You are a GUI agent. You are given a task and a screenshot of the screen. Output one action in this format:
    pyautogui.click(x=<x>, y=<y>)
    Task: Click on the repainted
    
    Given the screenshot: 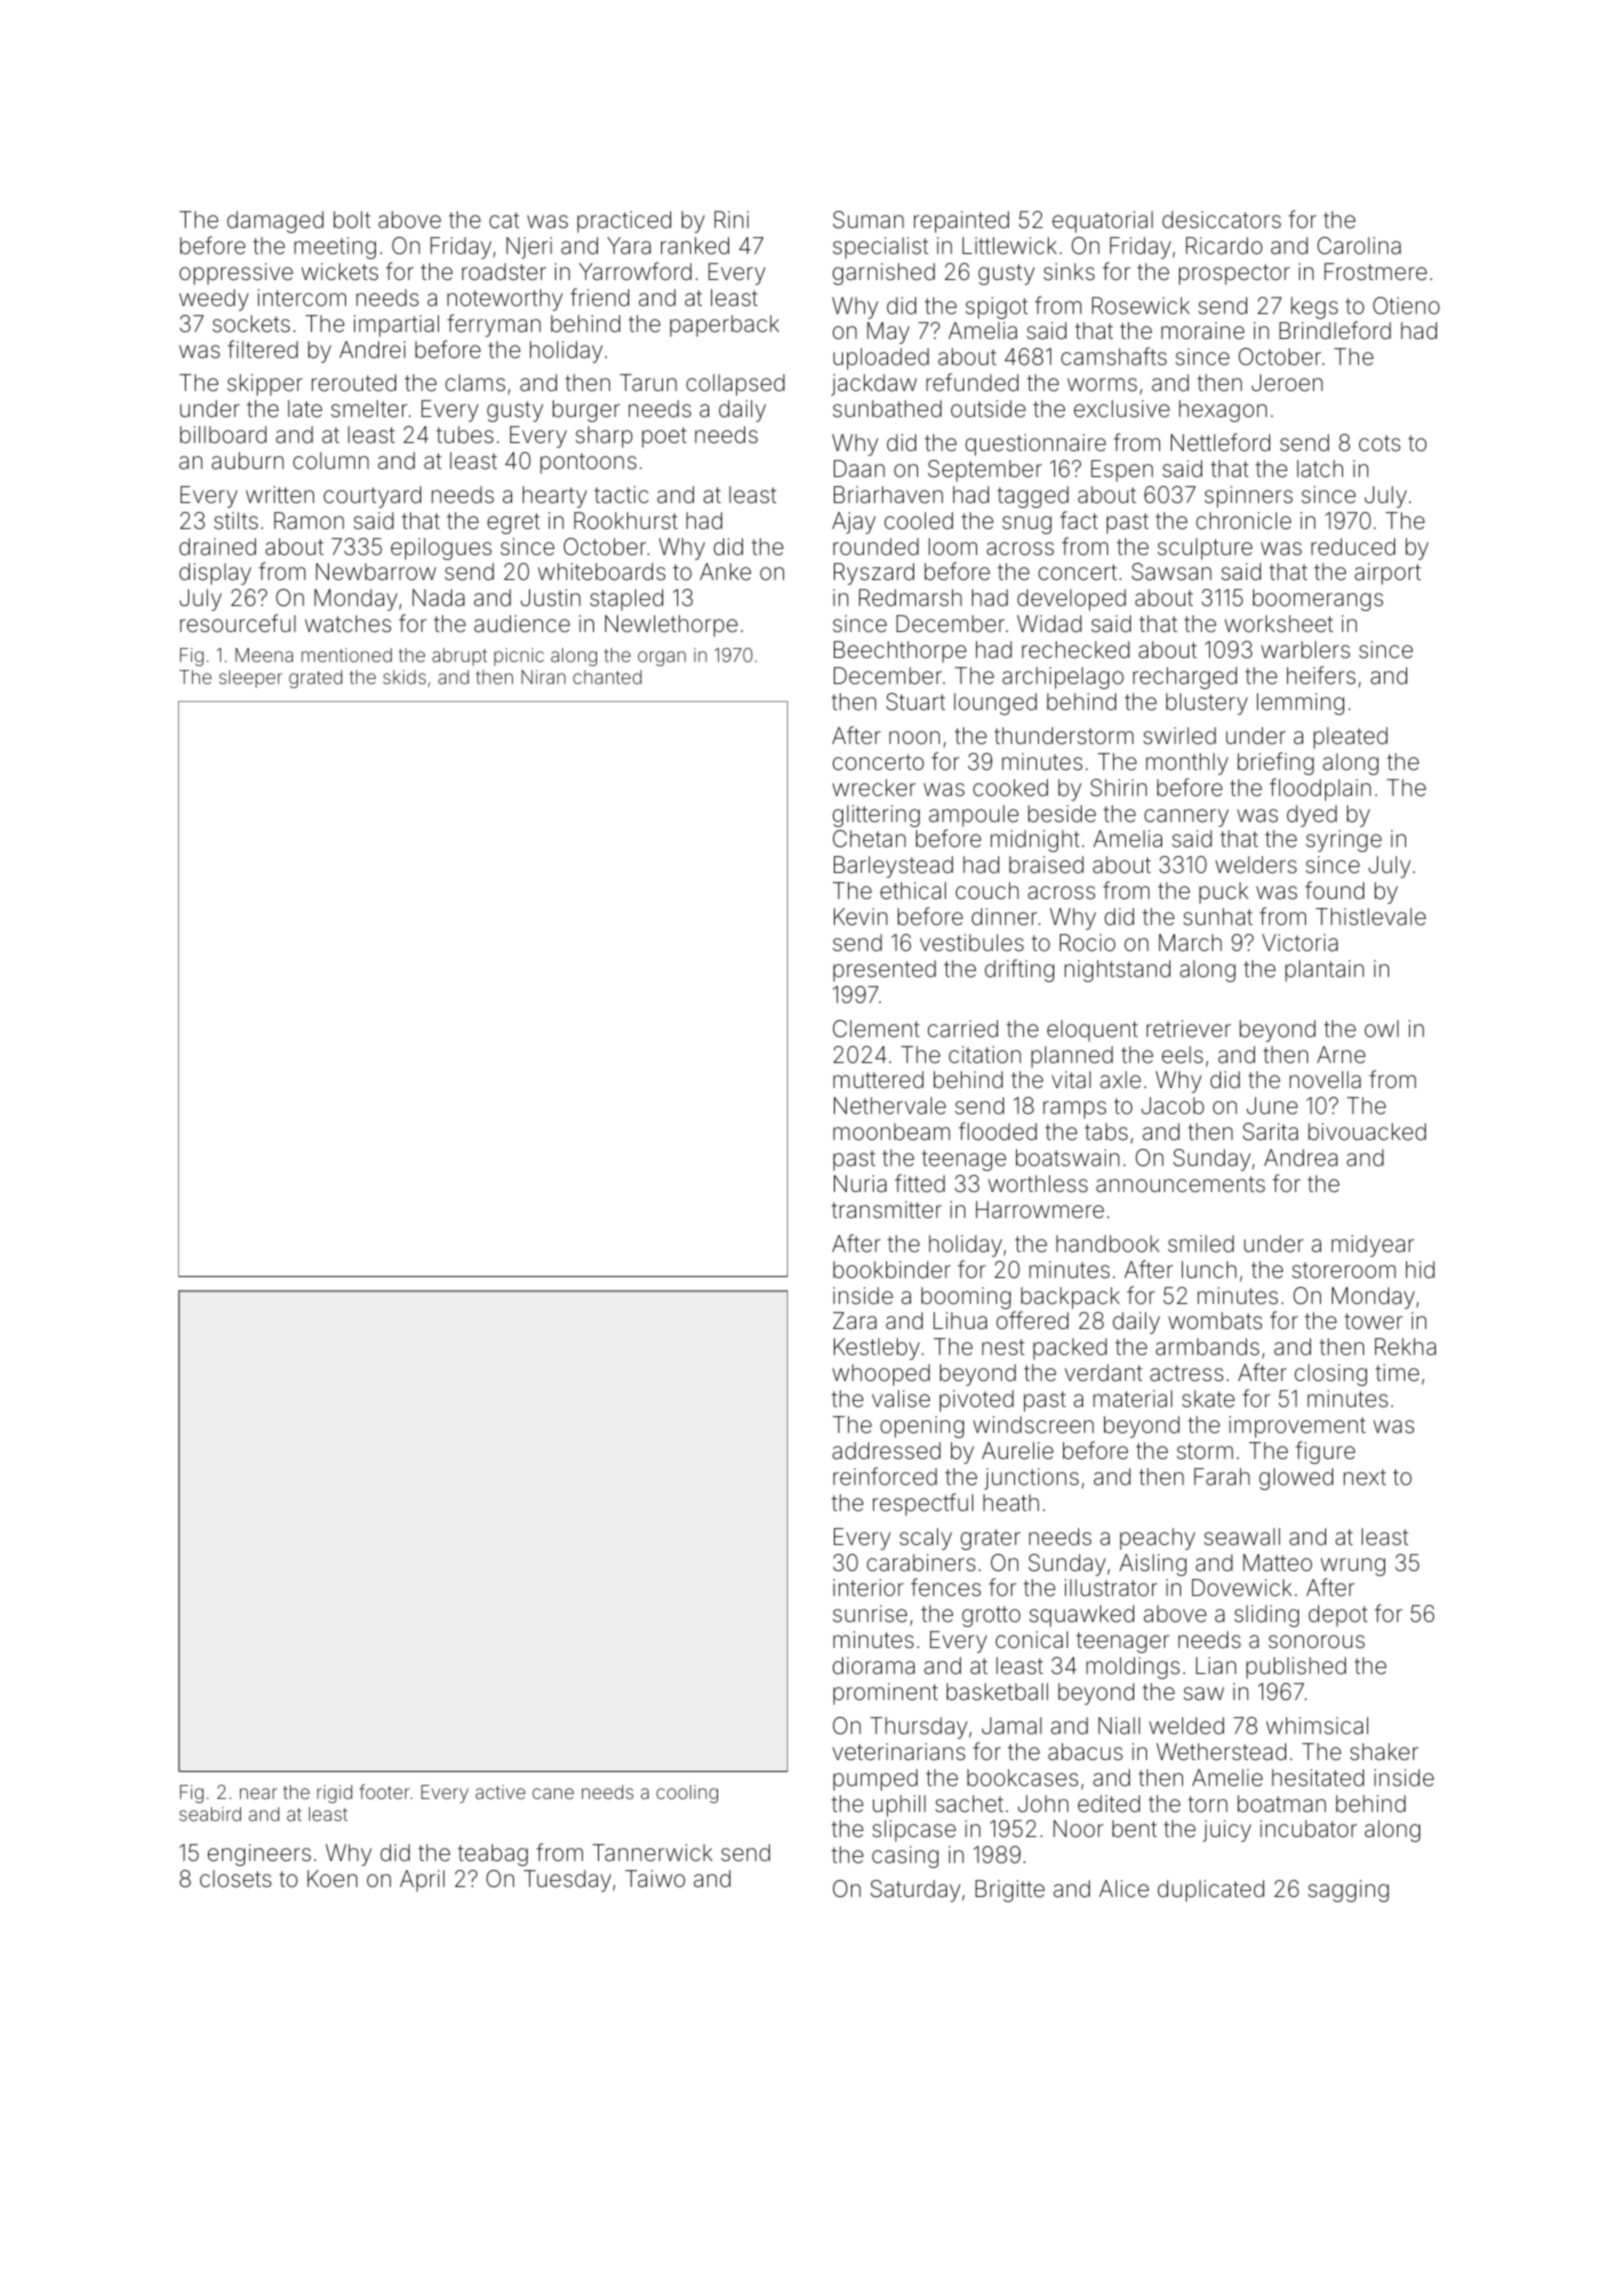 What is the action you would take?
    pyautogui.click(x=961, y=222)
